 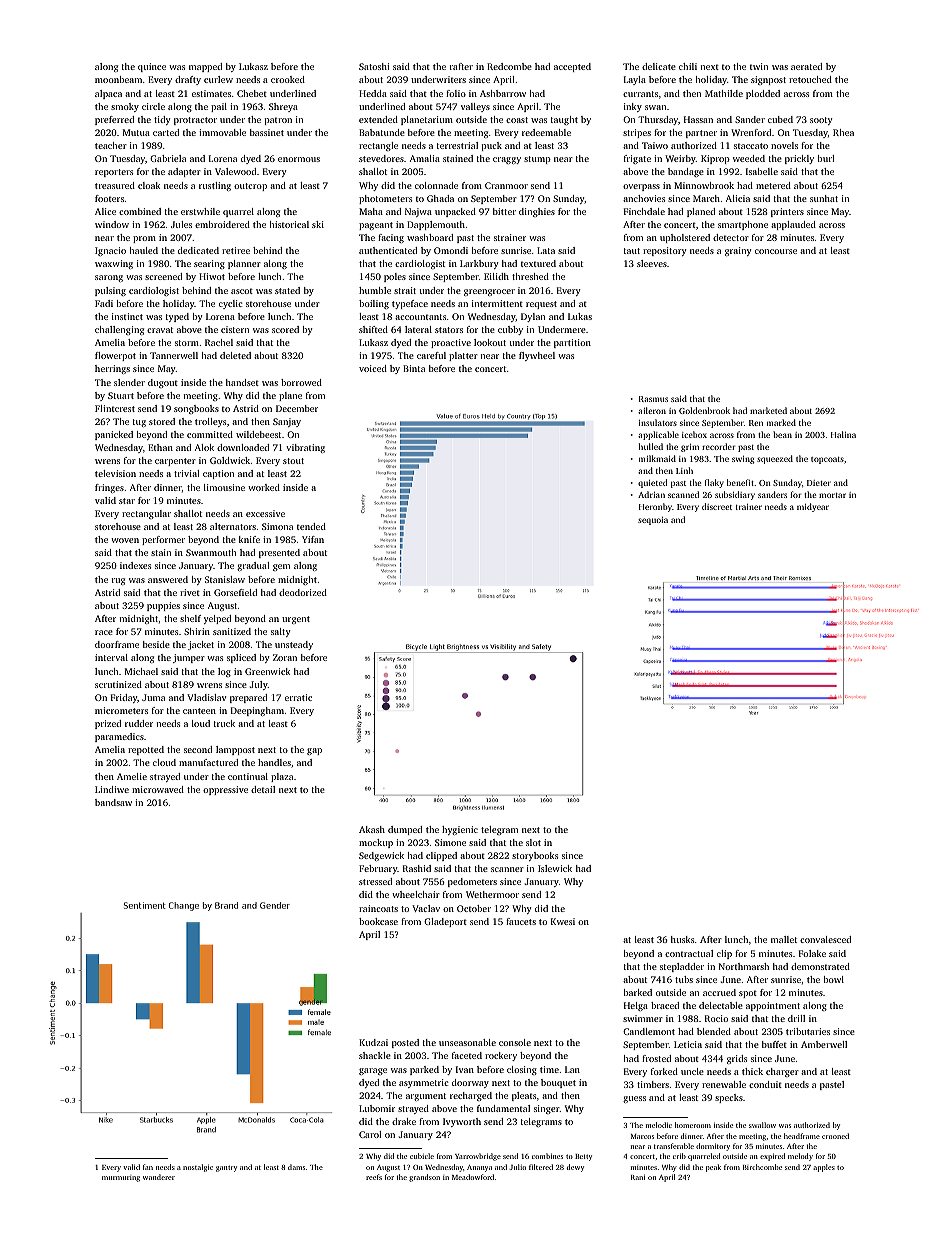 What do you see at coordinates (684, 470) in the image?
I see `Linh` at bounding box center [684, 470].
